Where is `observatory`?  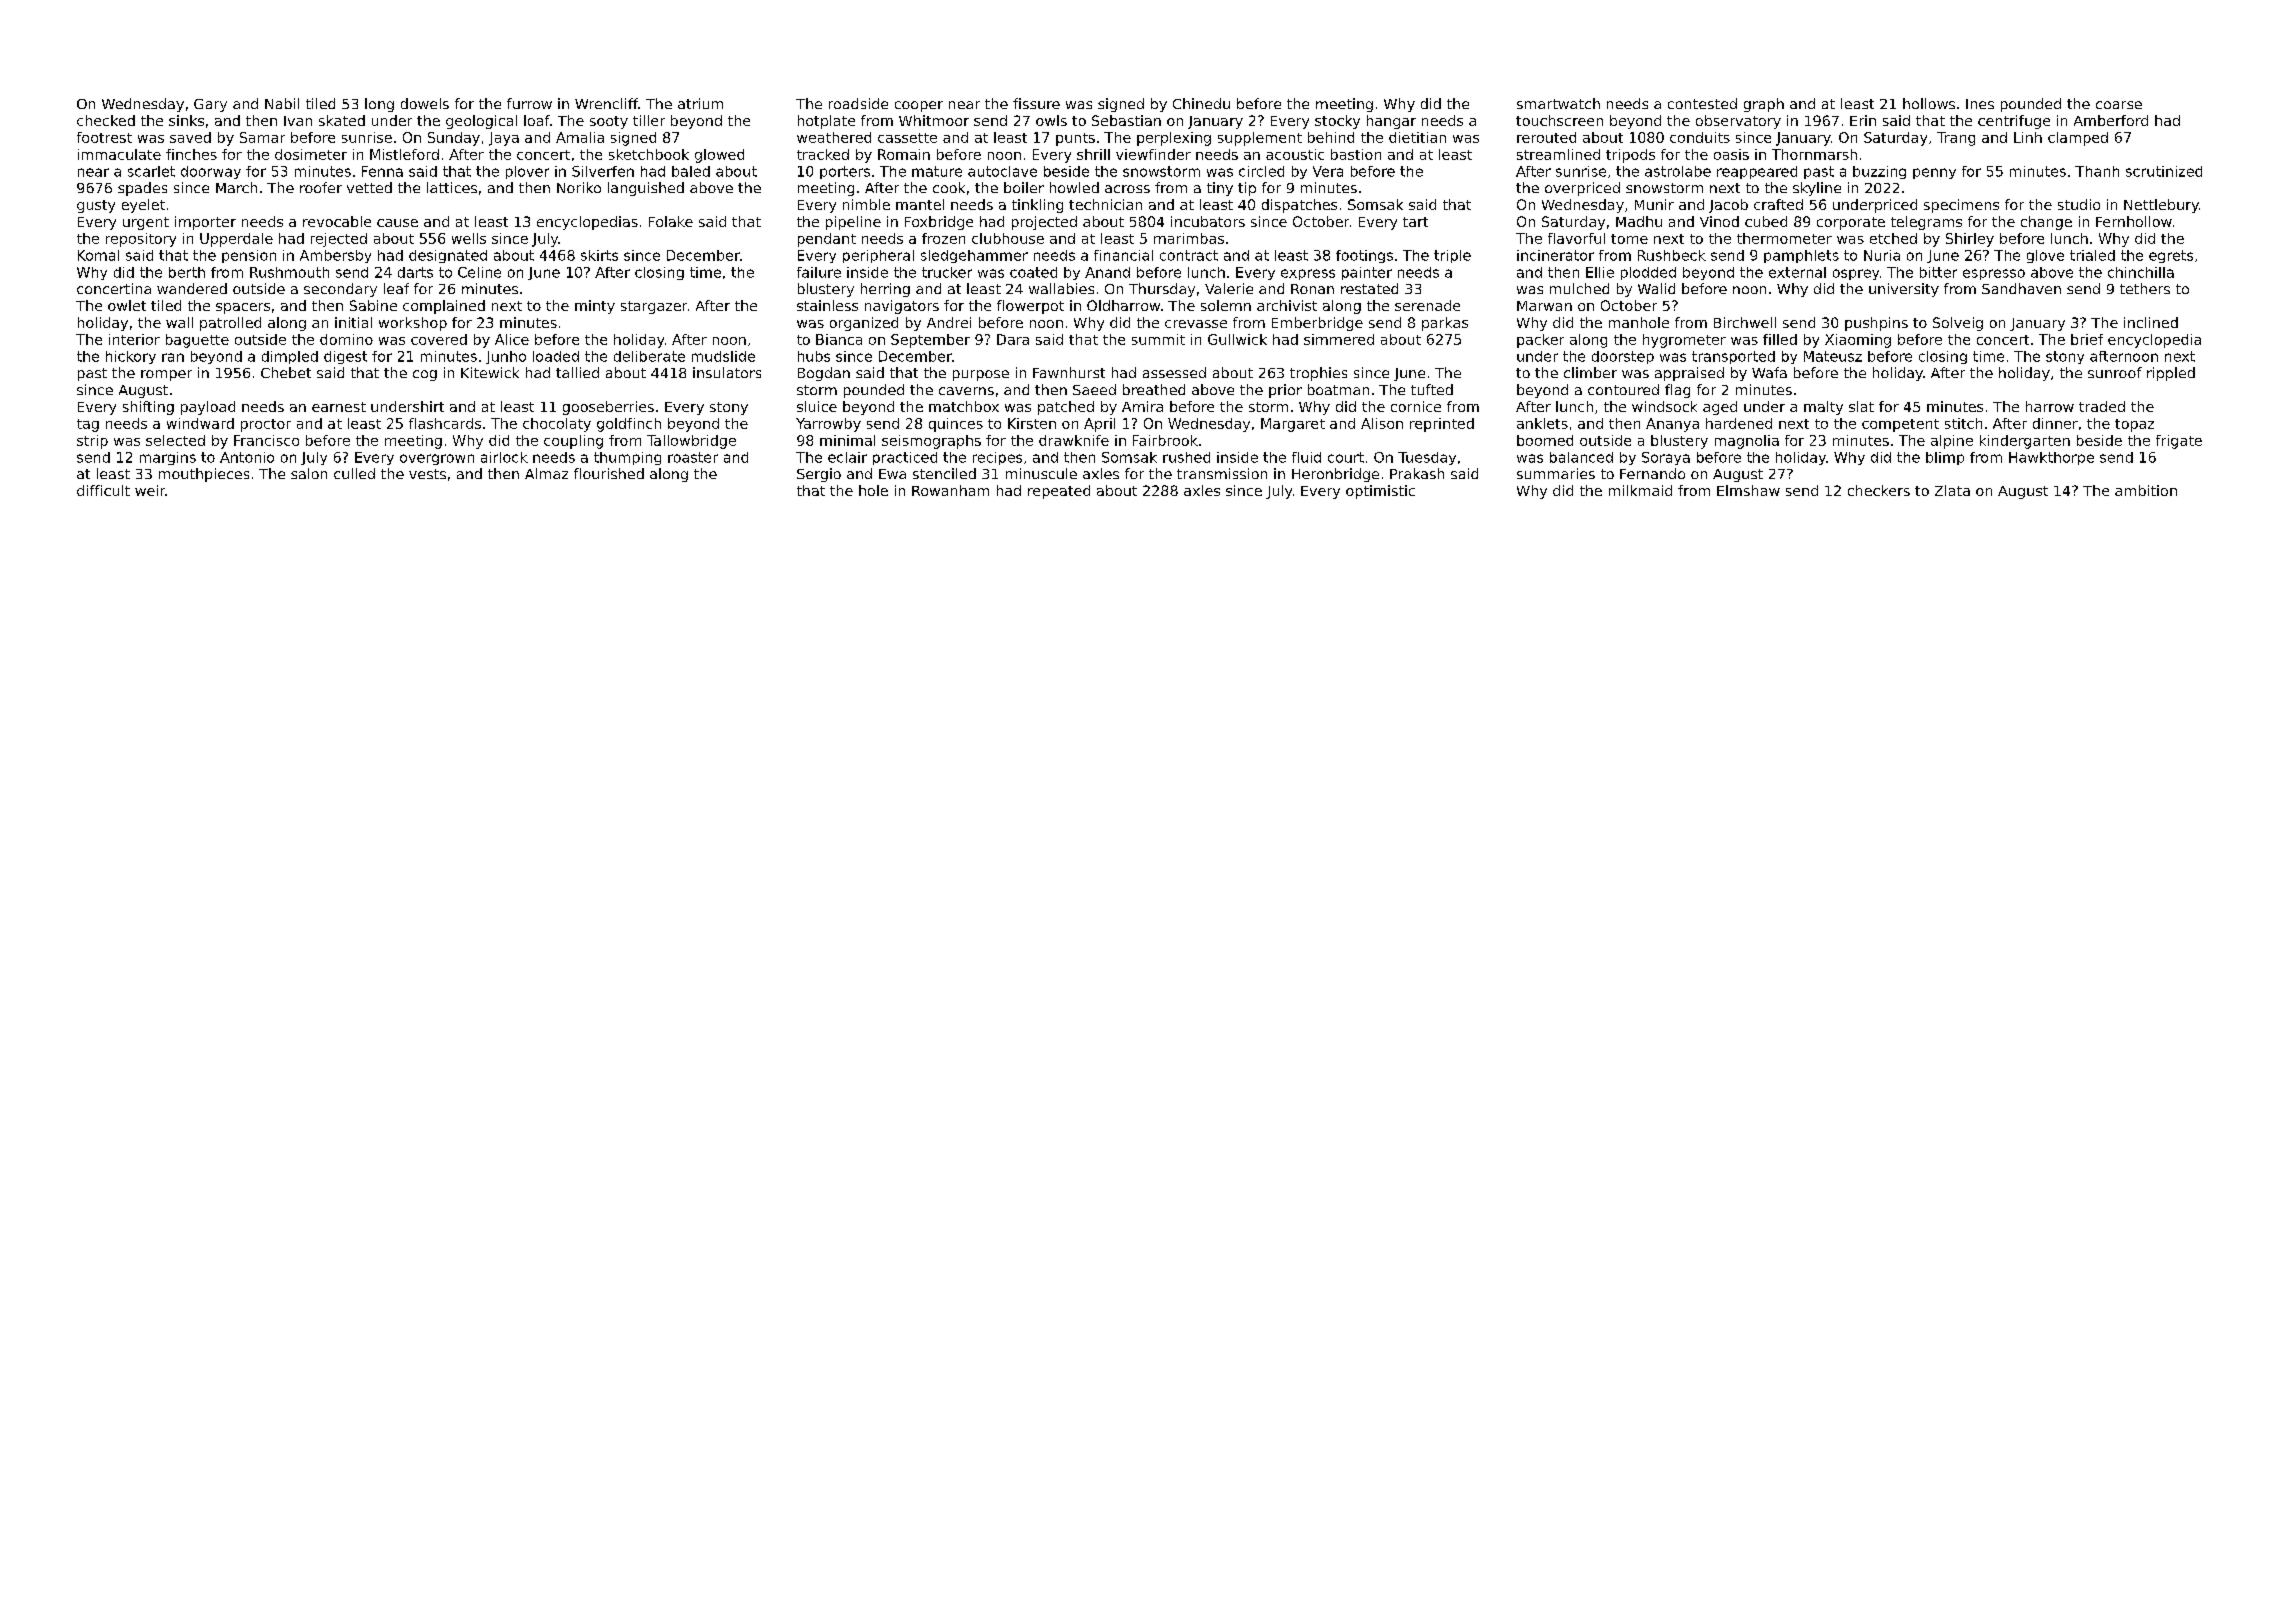 observatory is located at coordinates (1738, 122).
